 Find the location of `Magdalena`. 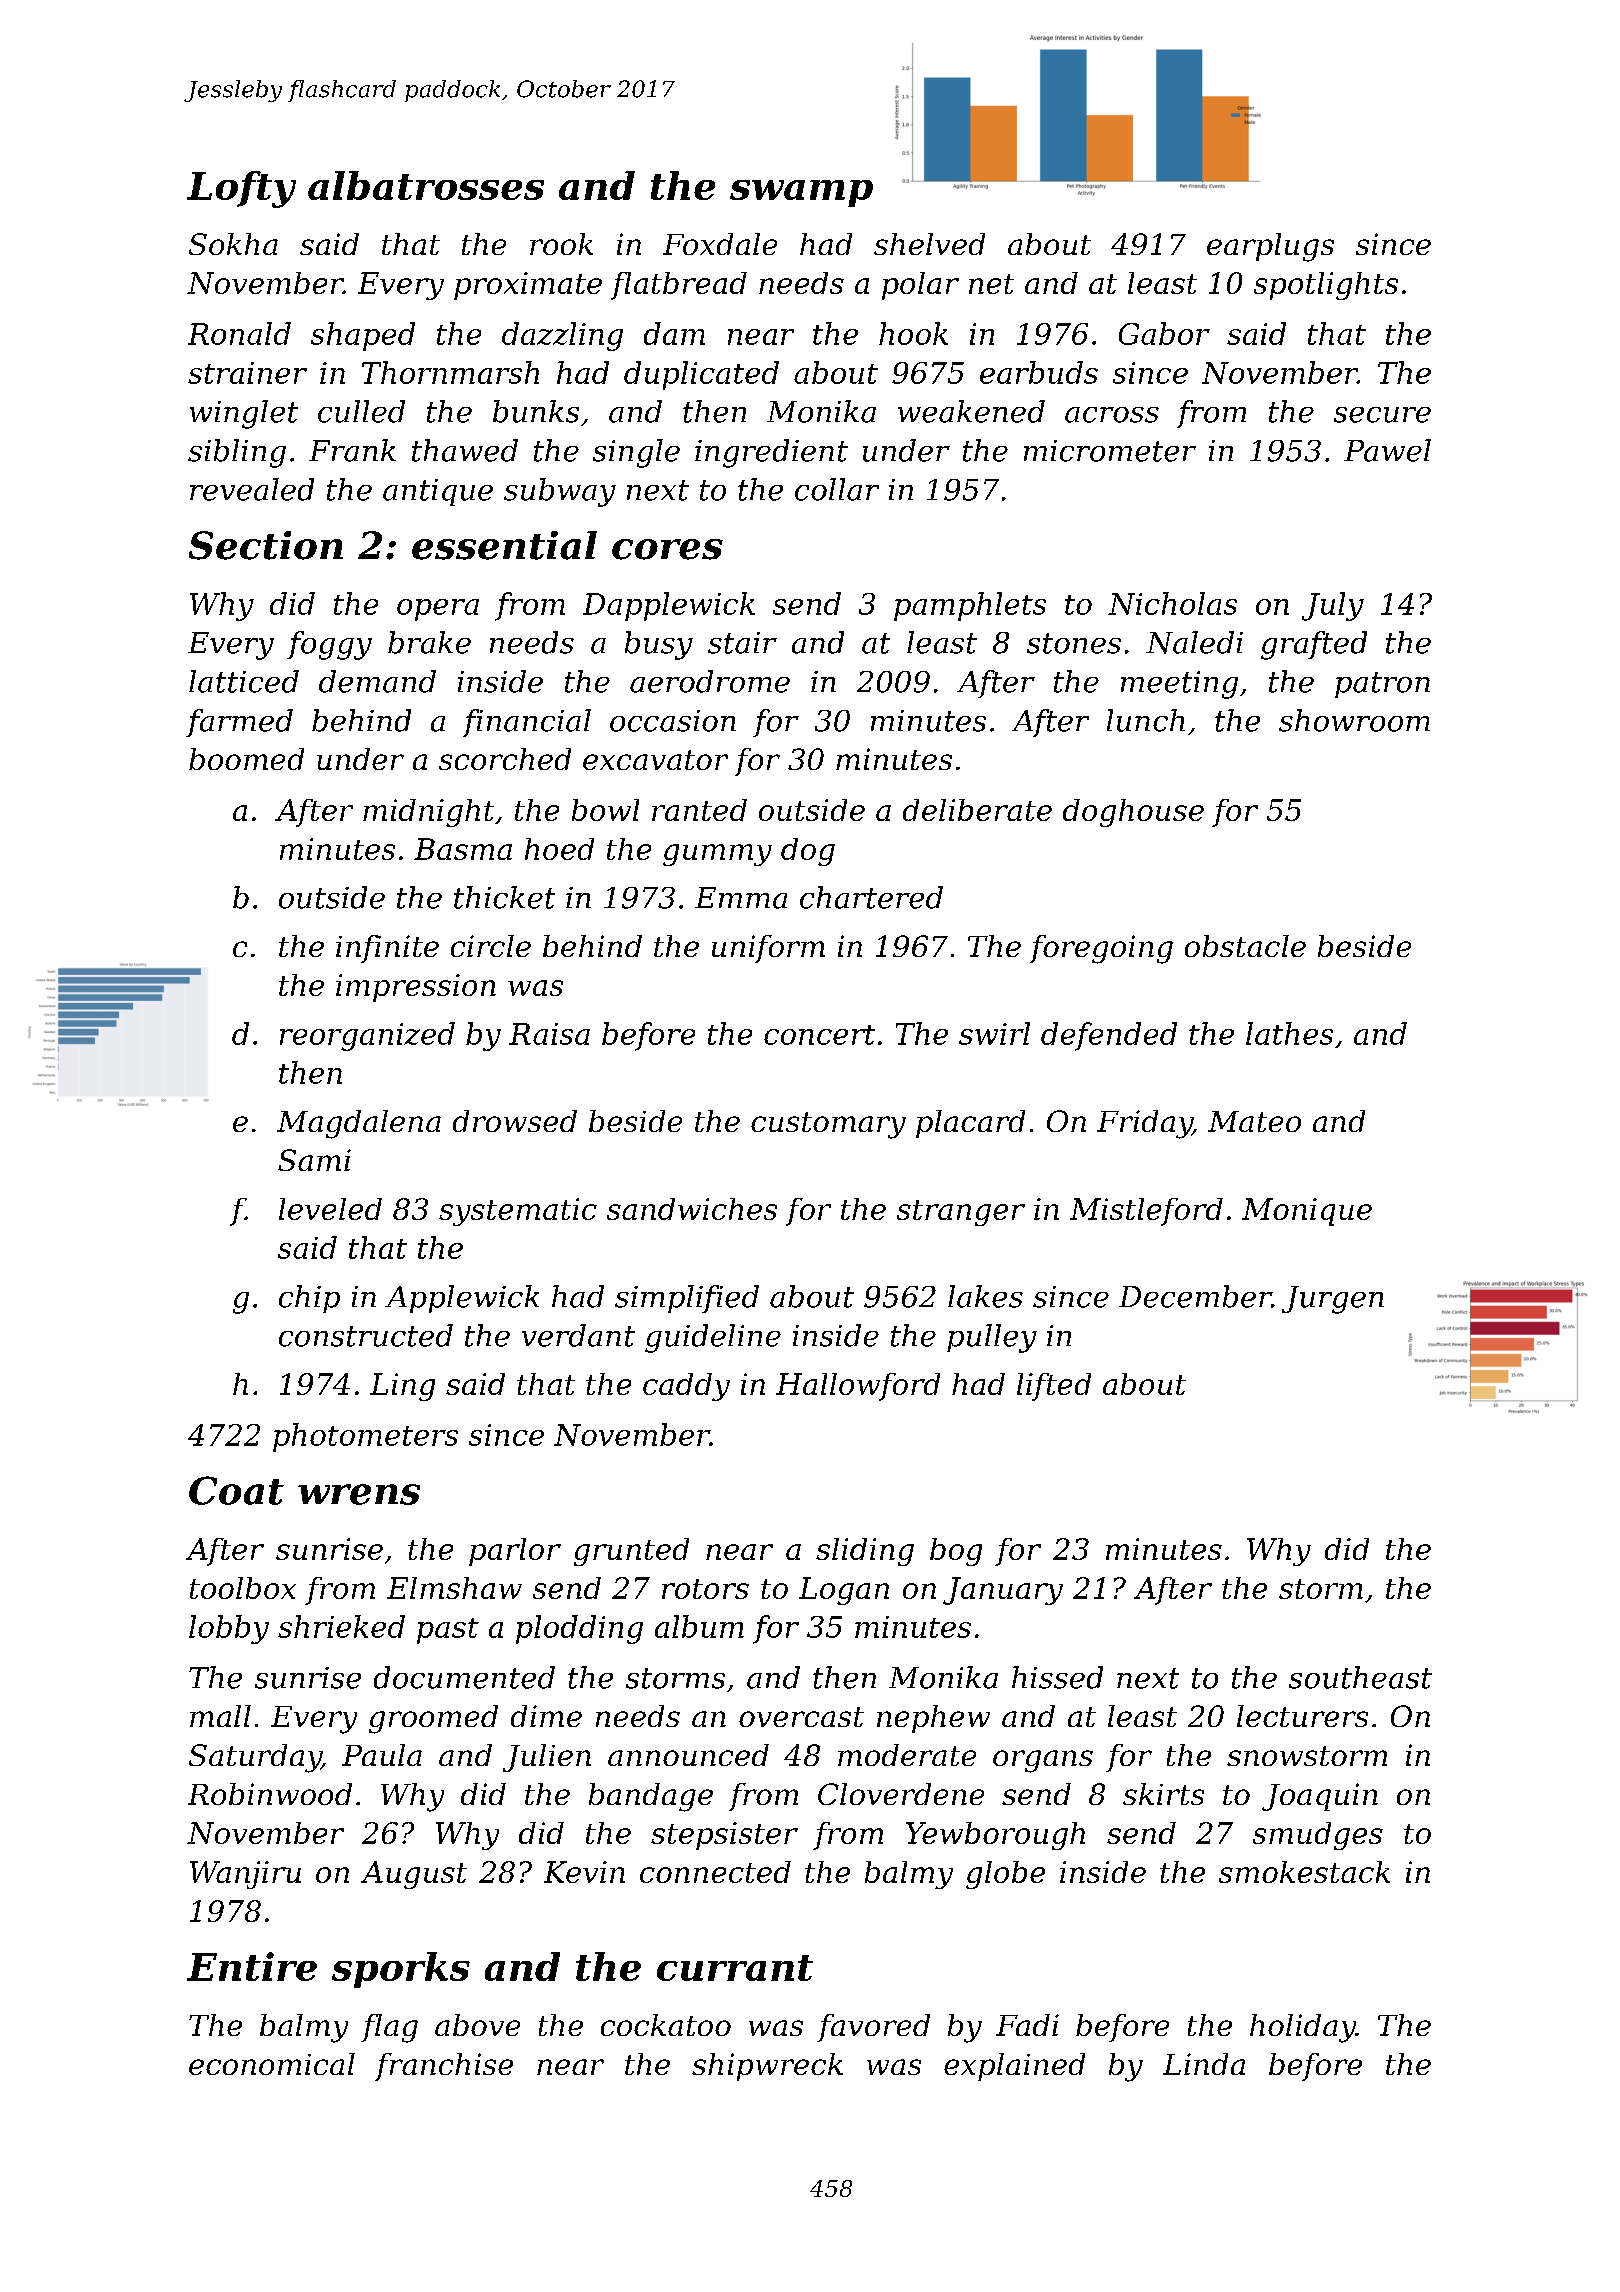

Magdalena is located at coordinates (359, 1124).
